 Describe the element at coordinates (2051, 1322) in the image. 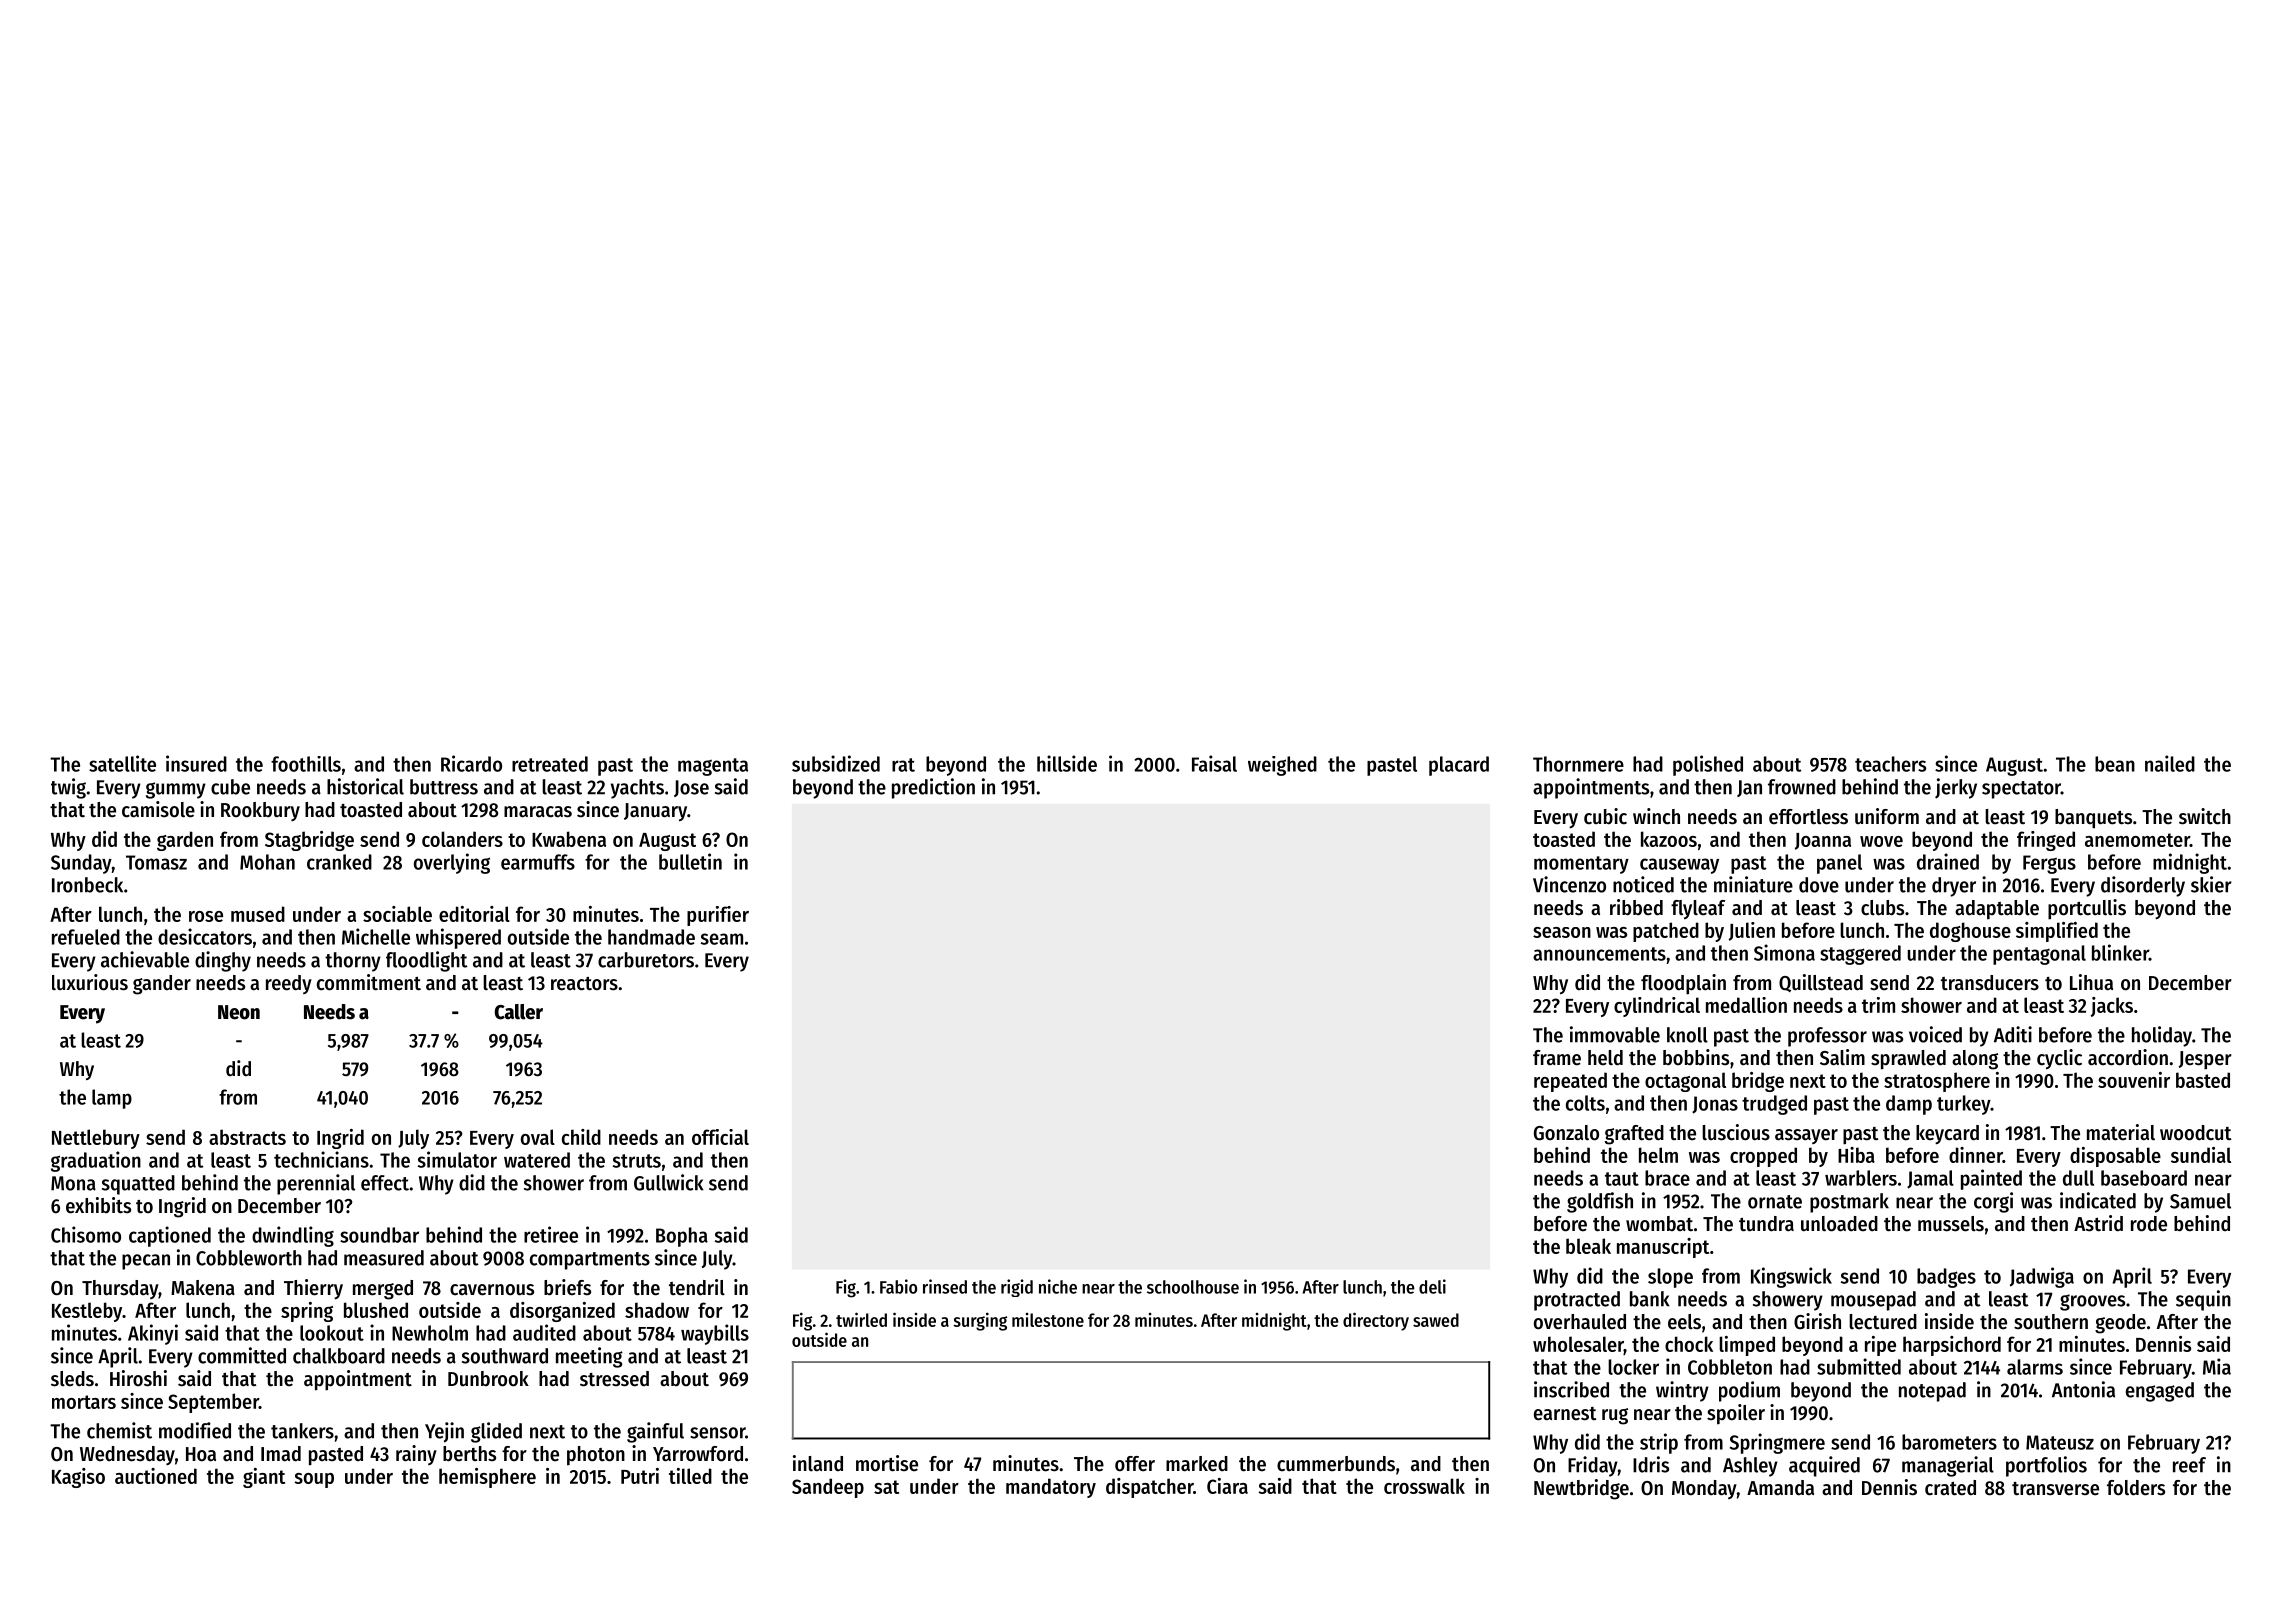

I see `southern` at that location.
